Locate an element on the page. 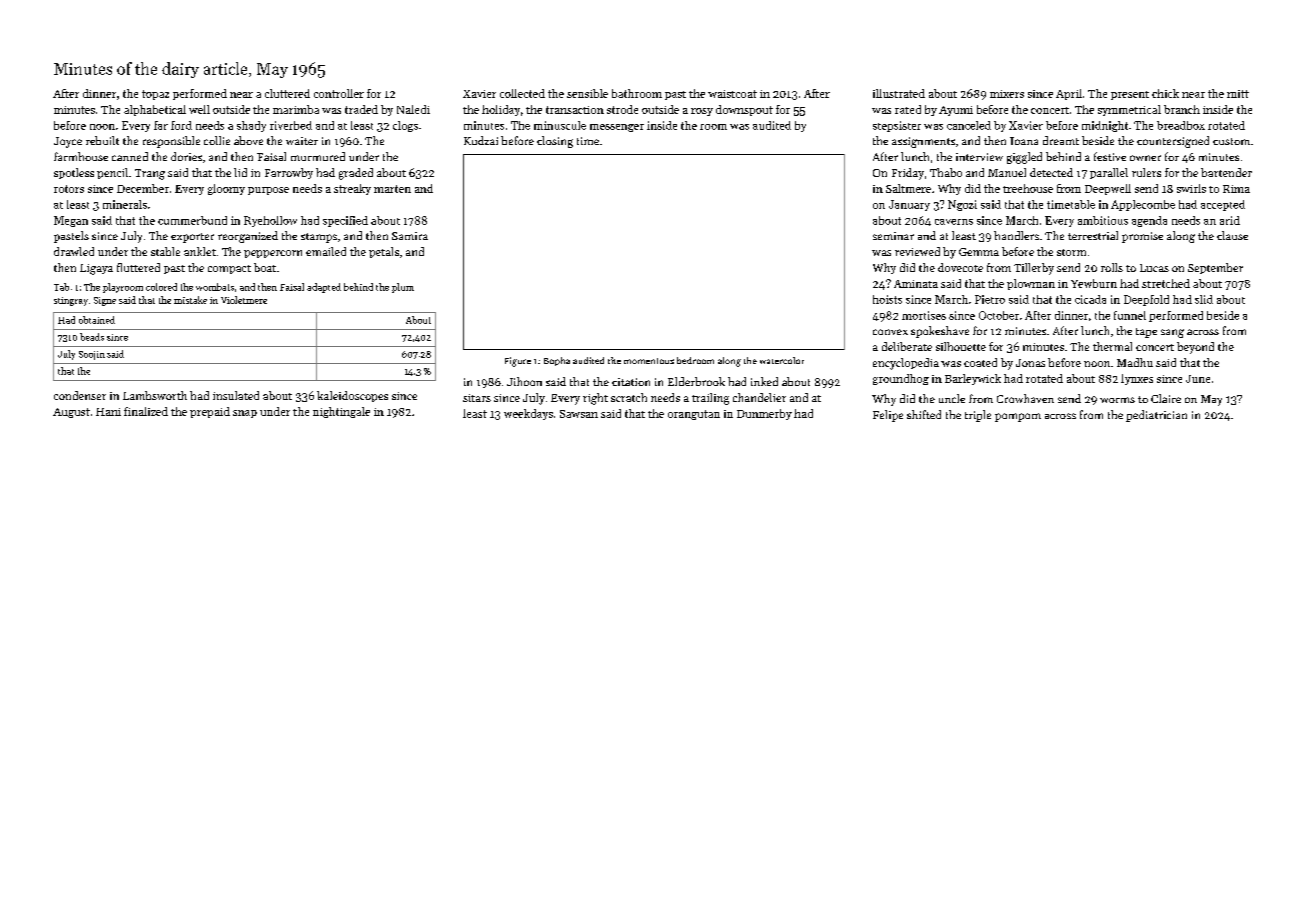 The width and height of the document is (1308, 924). Dunmerby is located at coordinates (764, 414).
